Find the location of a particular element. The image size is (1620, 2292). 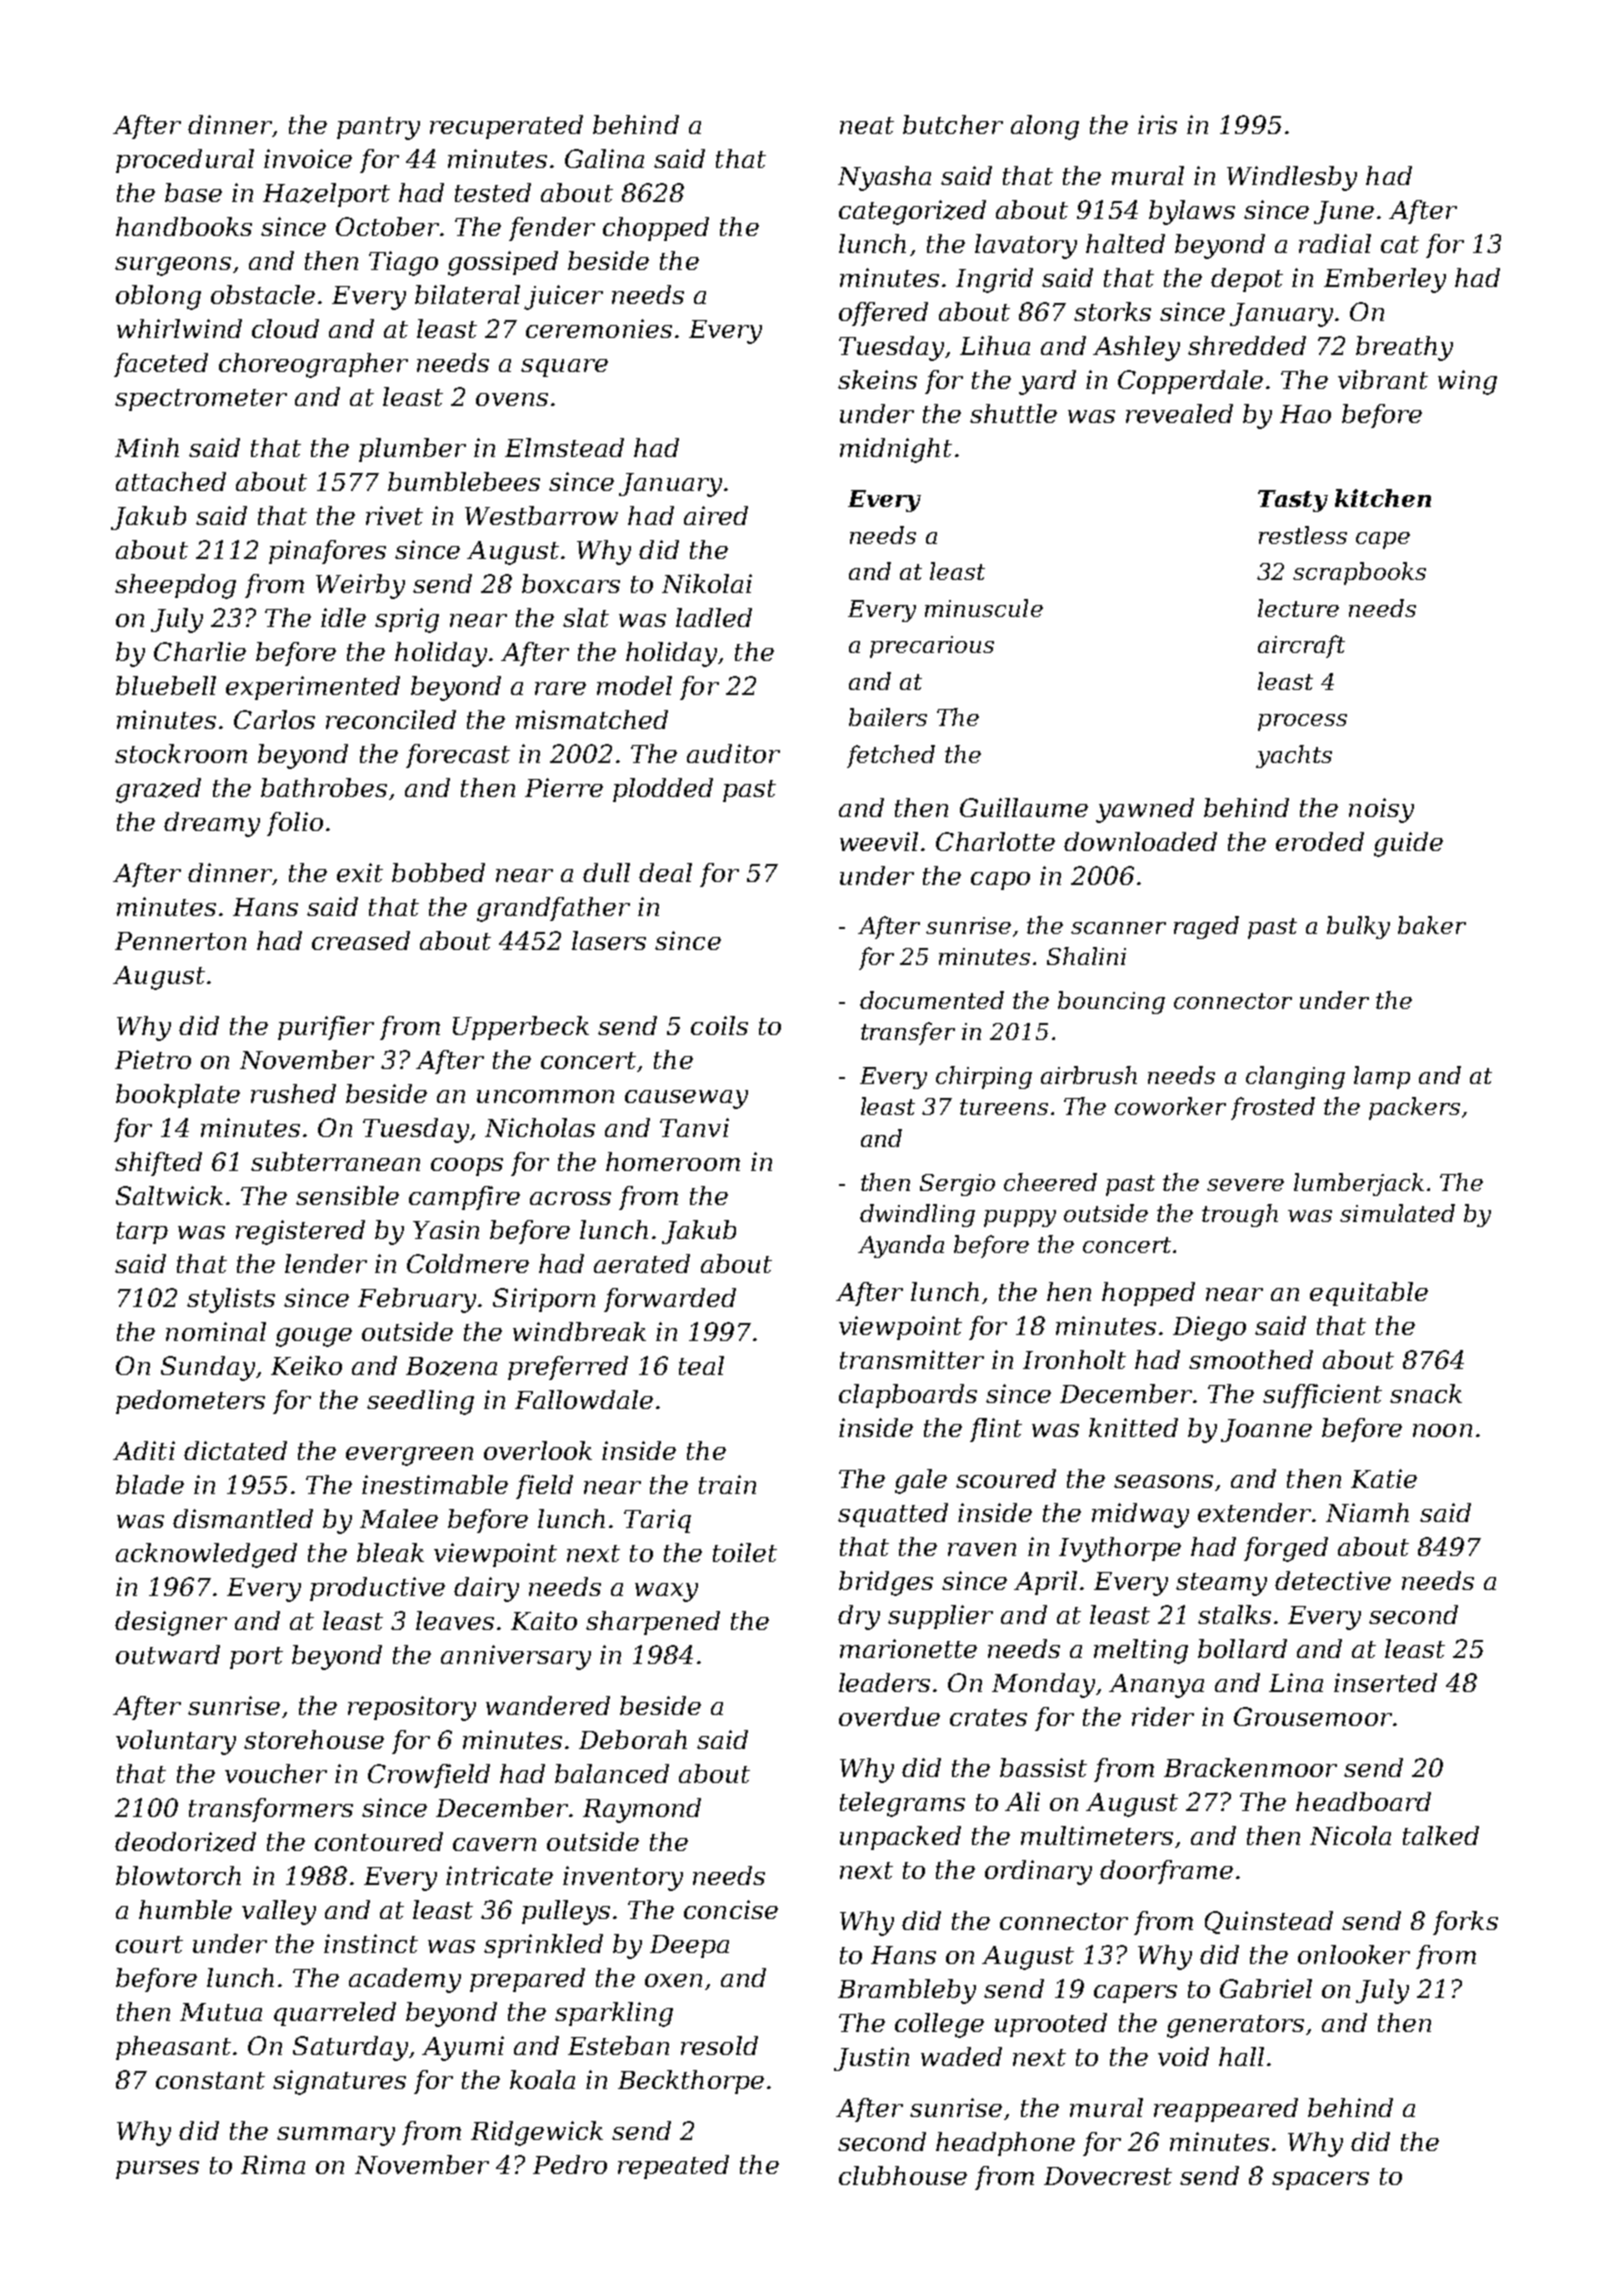

college is located at coordinates (939, 2025).
